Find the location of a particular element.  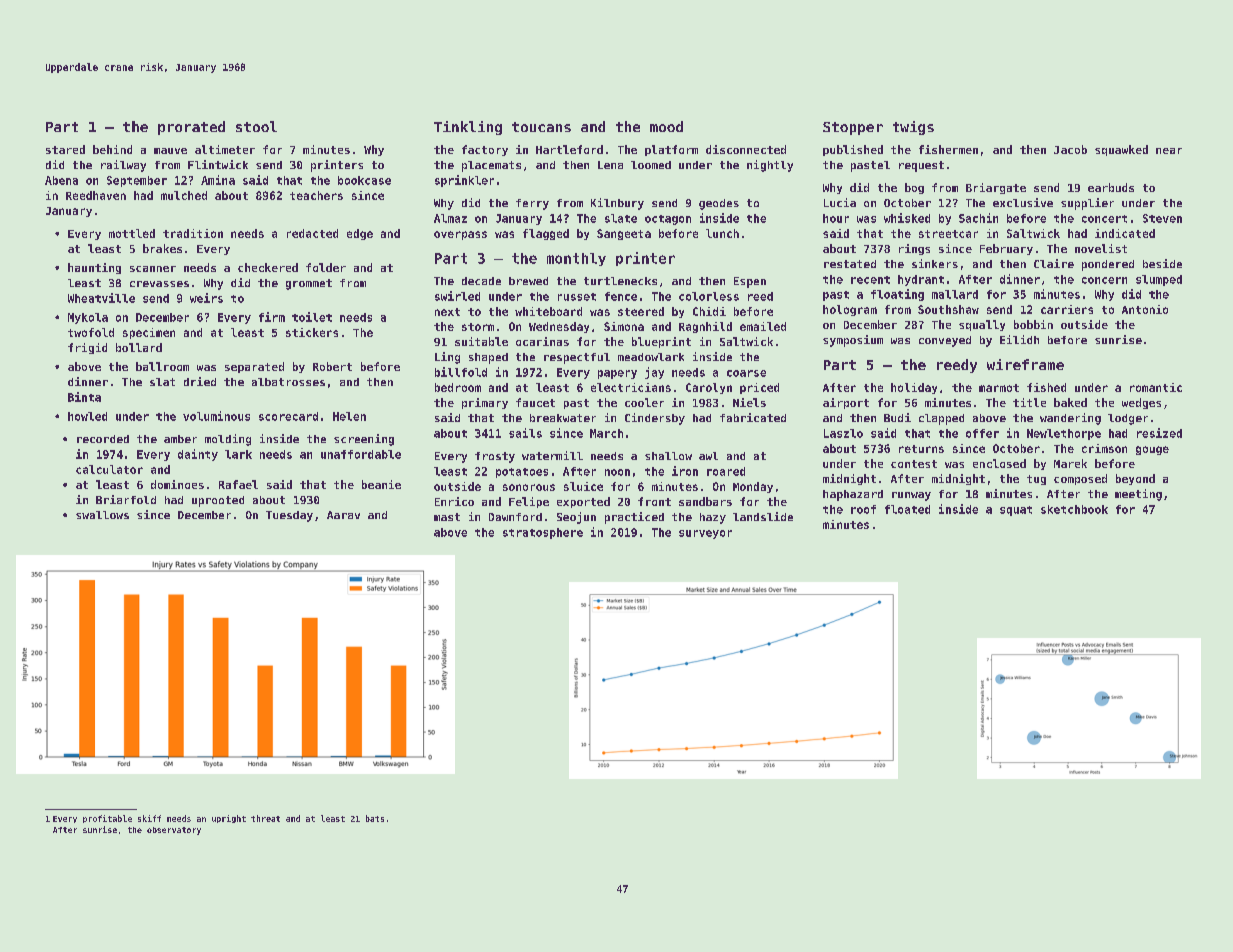

recorded is located at coordinates (103, 439).
